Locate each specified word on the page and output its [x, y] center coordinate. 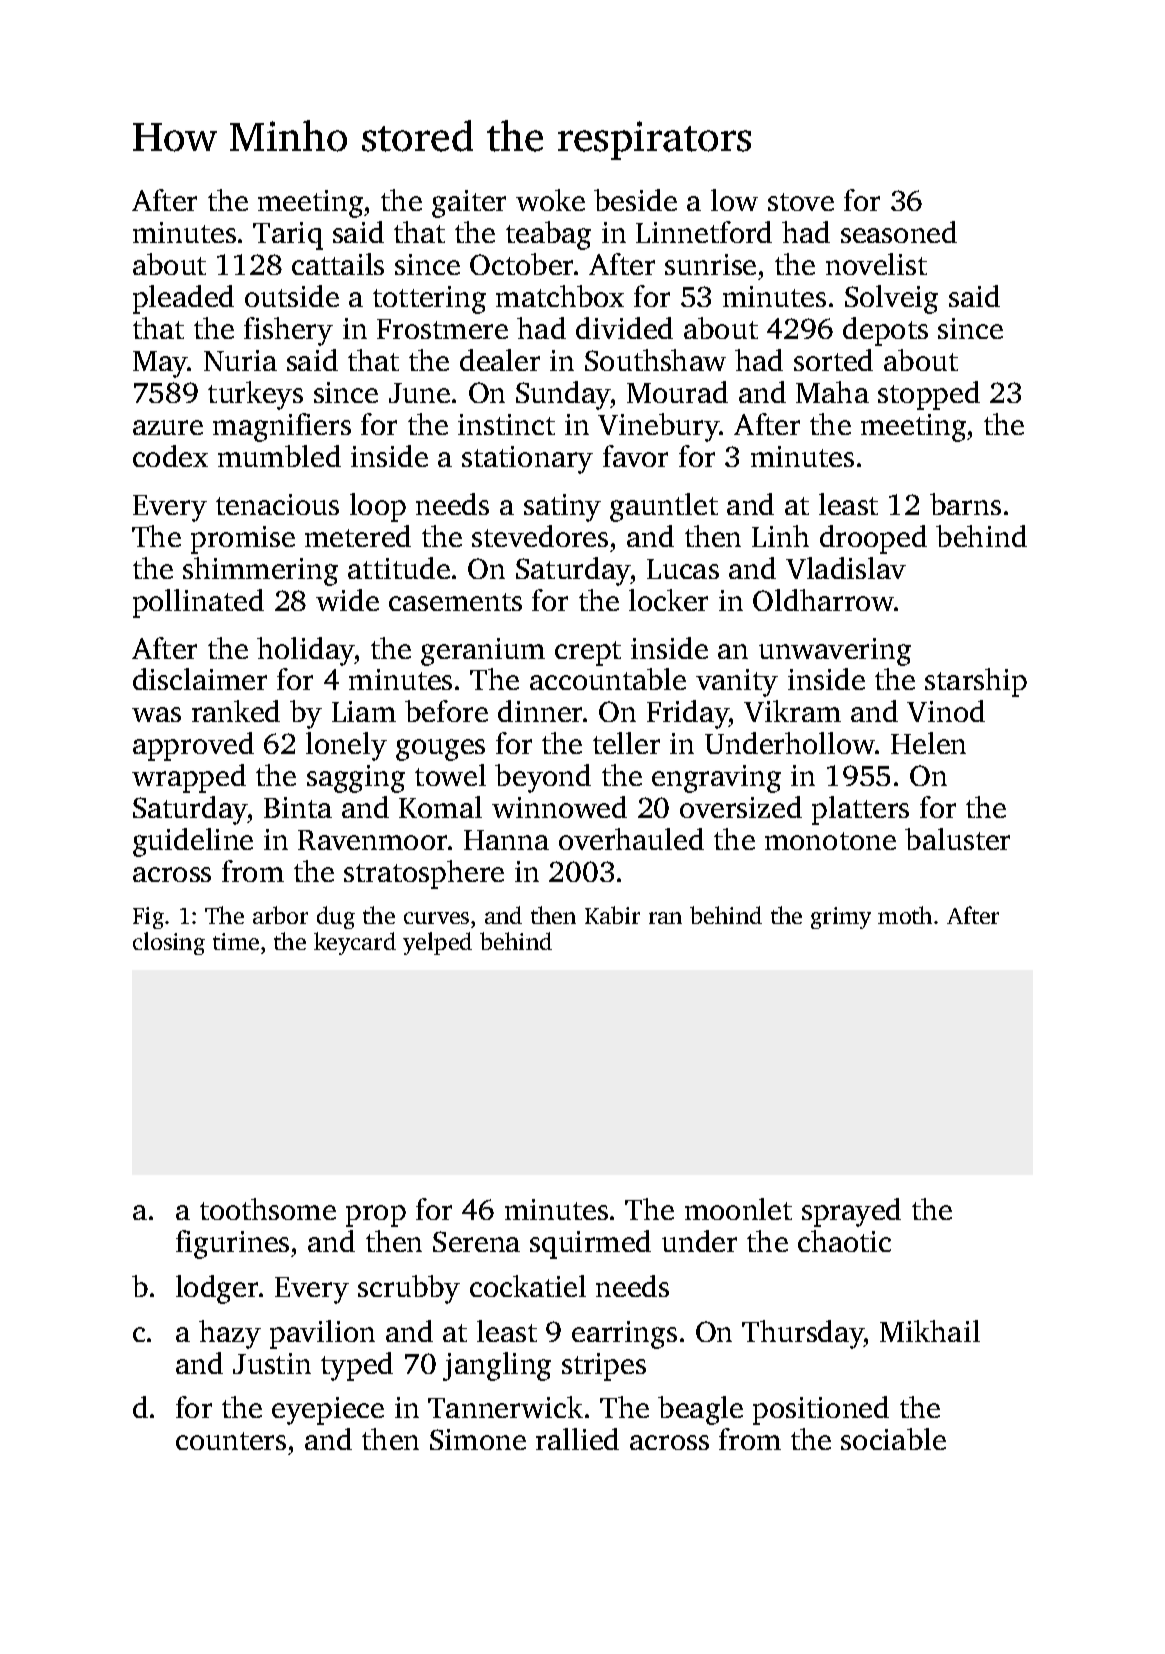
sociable [893, 1439]
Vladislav [846, 568]
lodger [217, 1289]
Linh [780, 536]
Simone [478, 1439]
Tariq [288, 236]
